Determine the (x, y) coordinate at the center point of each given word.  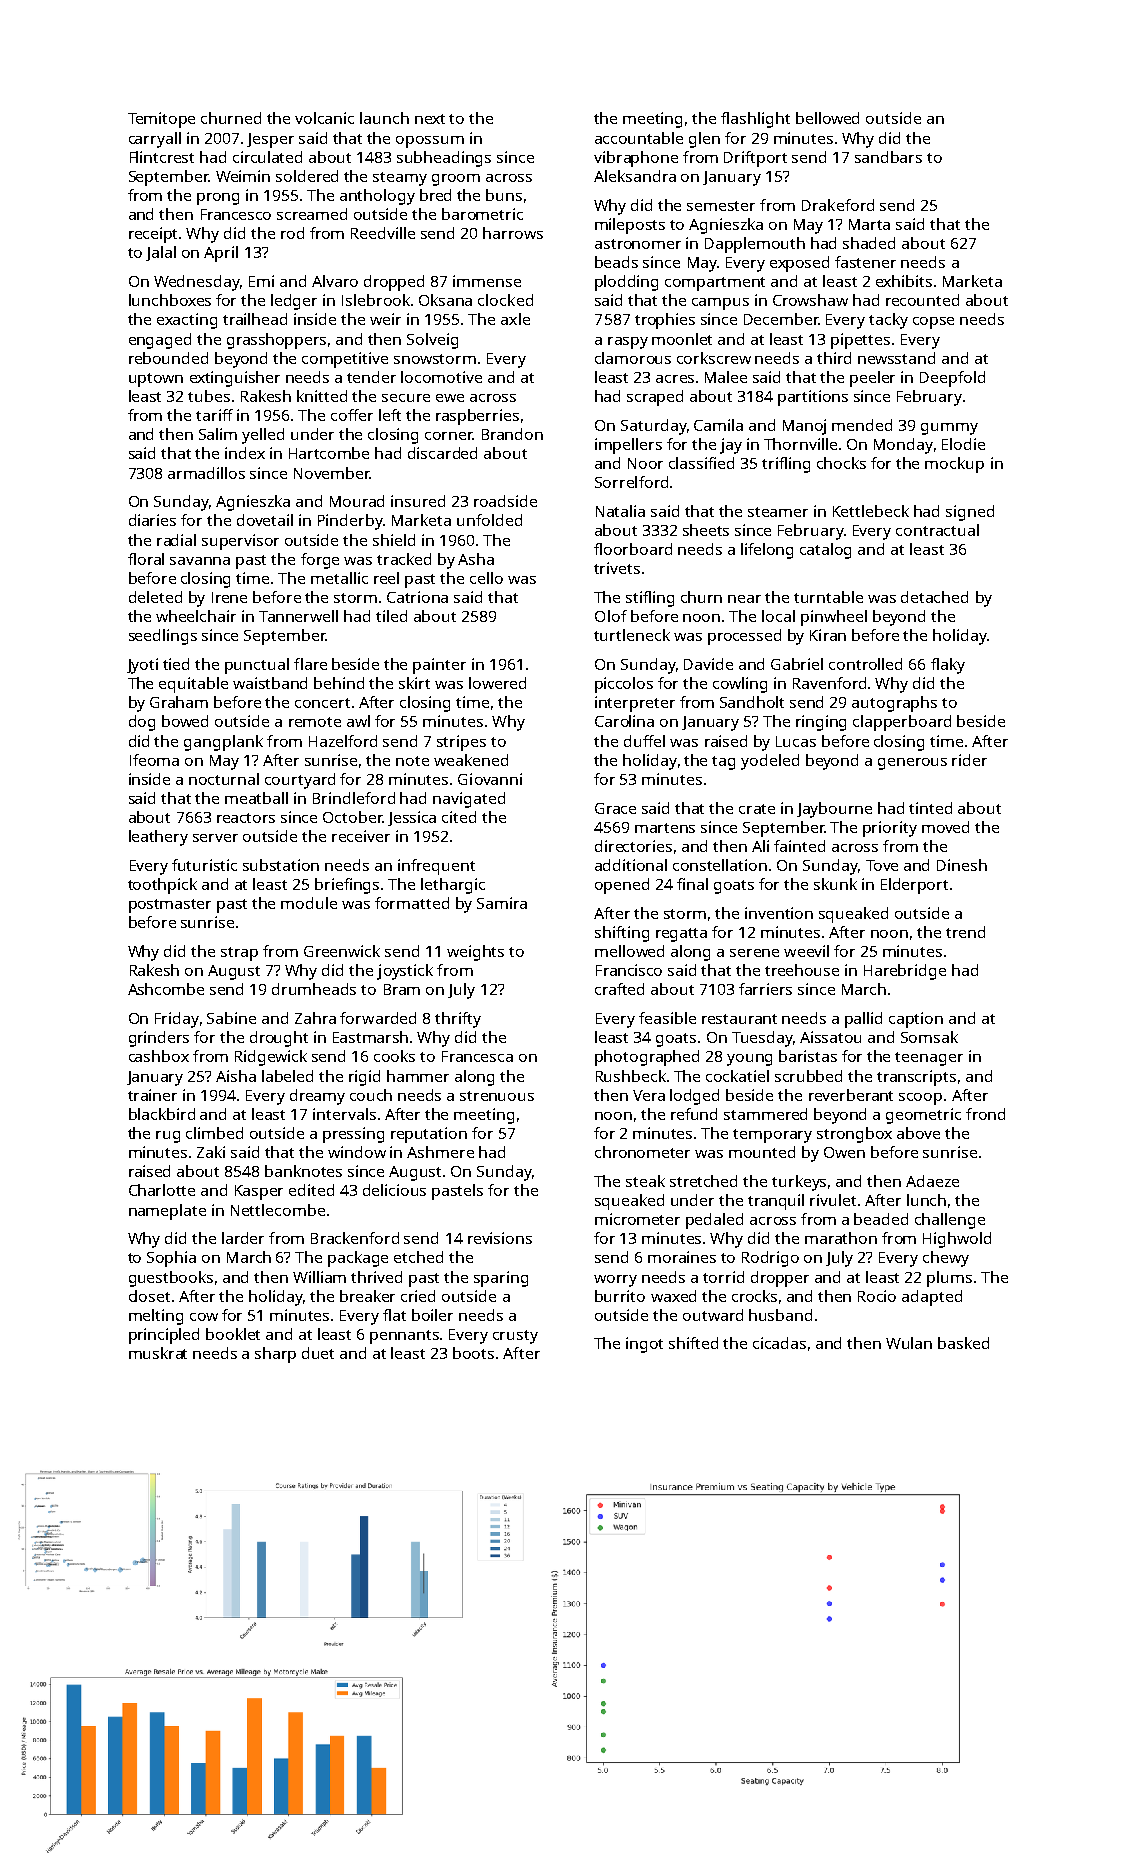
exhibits (904, 281)
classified (701, 463)
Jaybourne (834, 810)
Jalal (161, 253)
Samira (502, 903)
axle (515, 319)
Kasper (259, 1192)
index (245, 453)
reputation (429, 1135)
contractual (937, 530)
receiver (361, 836)
